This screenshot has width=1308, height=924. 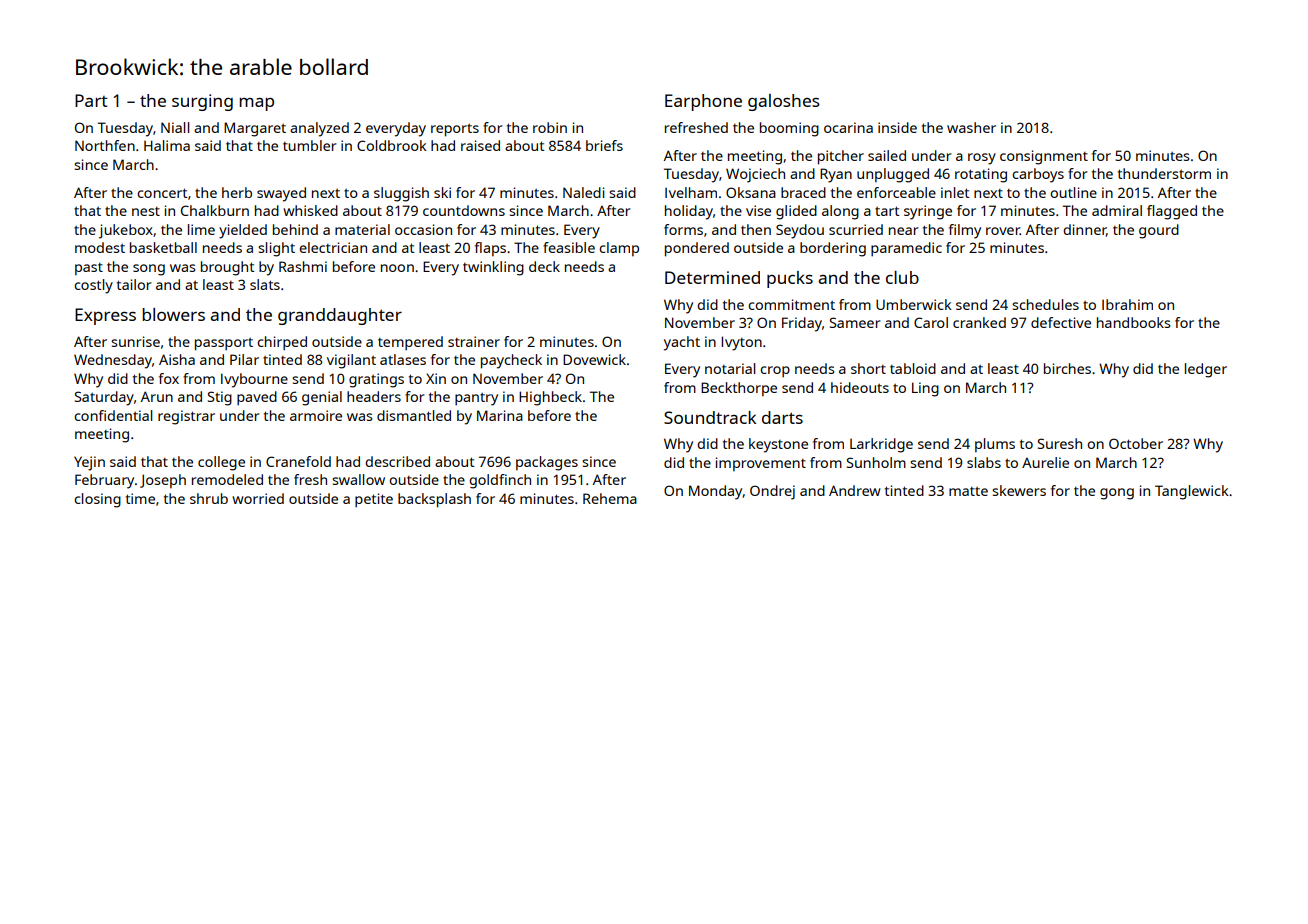 I want to click on surging, so click(x=202, y=102).
